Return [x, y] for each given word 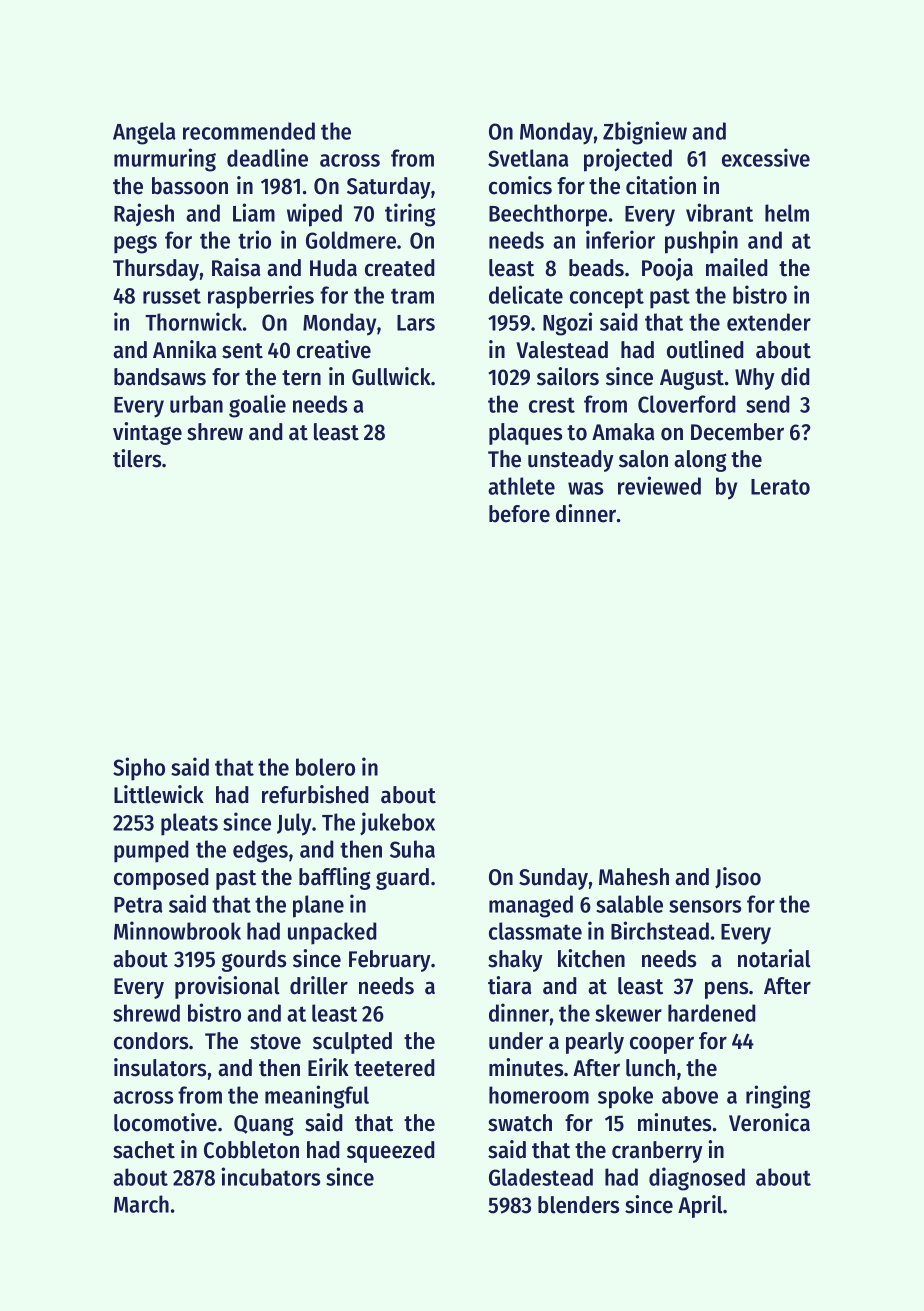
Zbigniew [645, 133]
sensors [705, 906]
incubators [270, 1176]
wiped [314, 215]
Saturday [389, 188]
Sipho [139, 769]
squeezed [391, 1152]
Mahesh [634, 877]
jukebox [397, 823]
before [519, 514]
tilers [137, 458]
